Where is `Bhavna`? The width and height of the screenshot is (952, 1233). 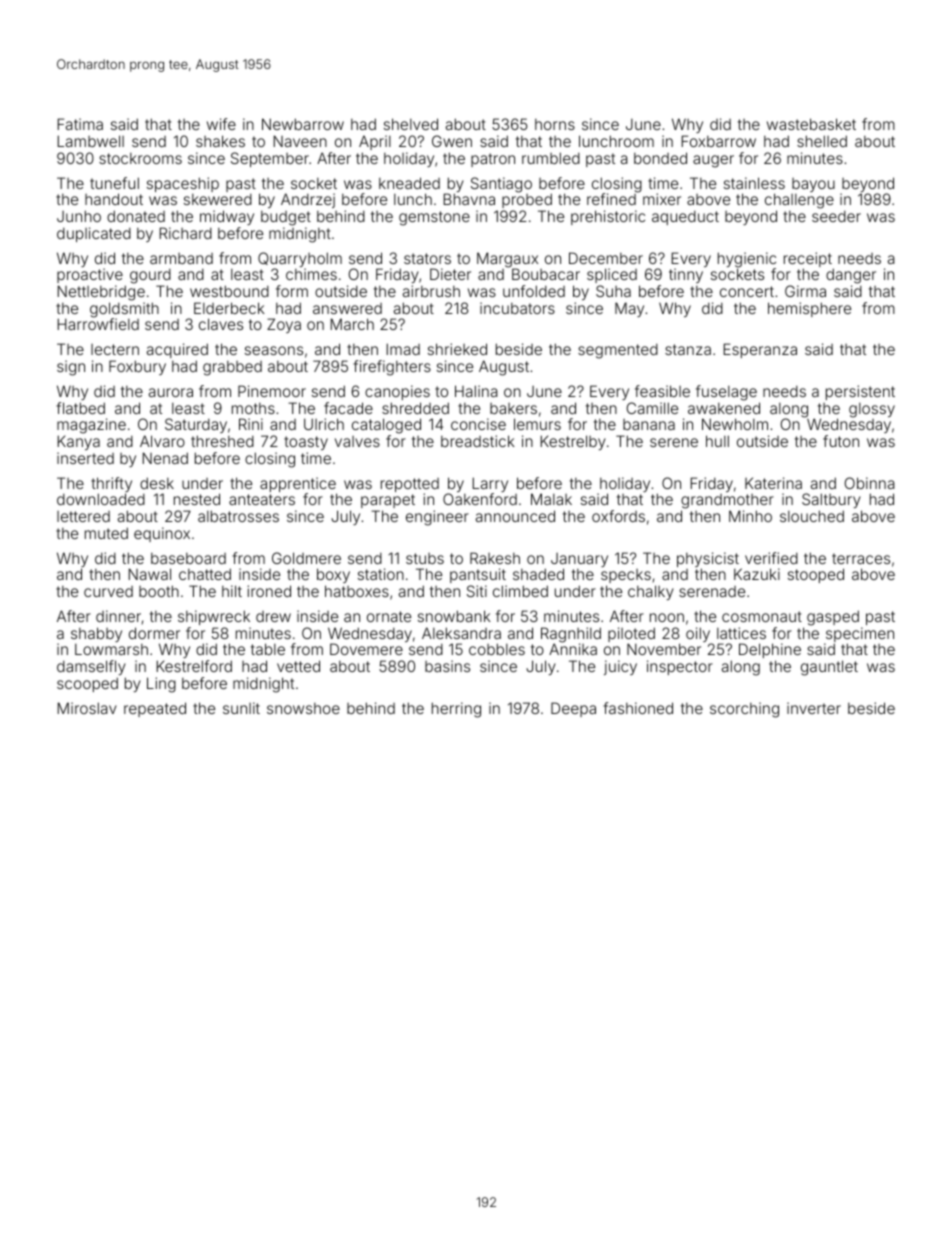
Bhavna is located at coordinates (469, 199).
